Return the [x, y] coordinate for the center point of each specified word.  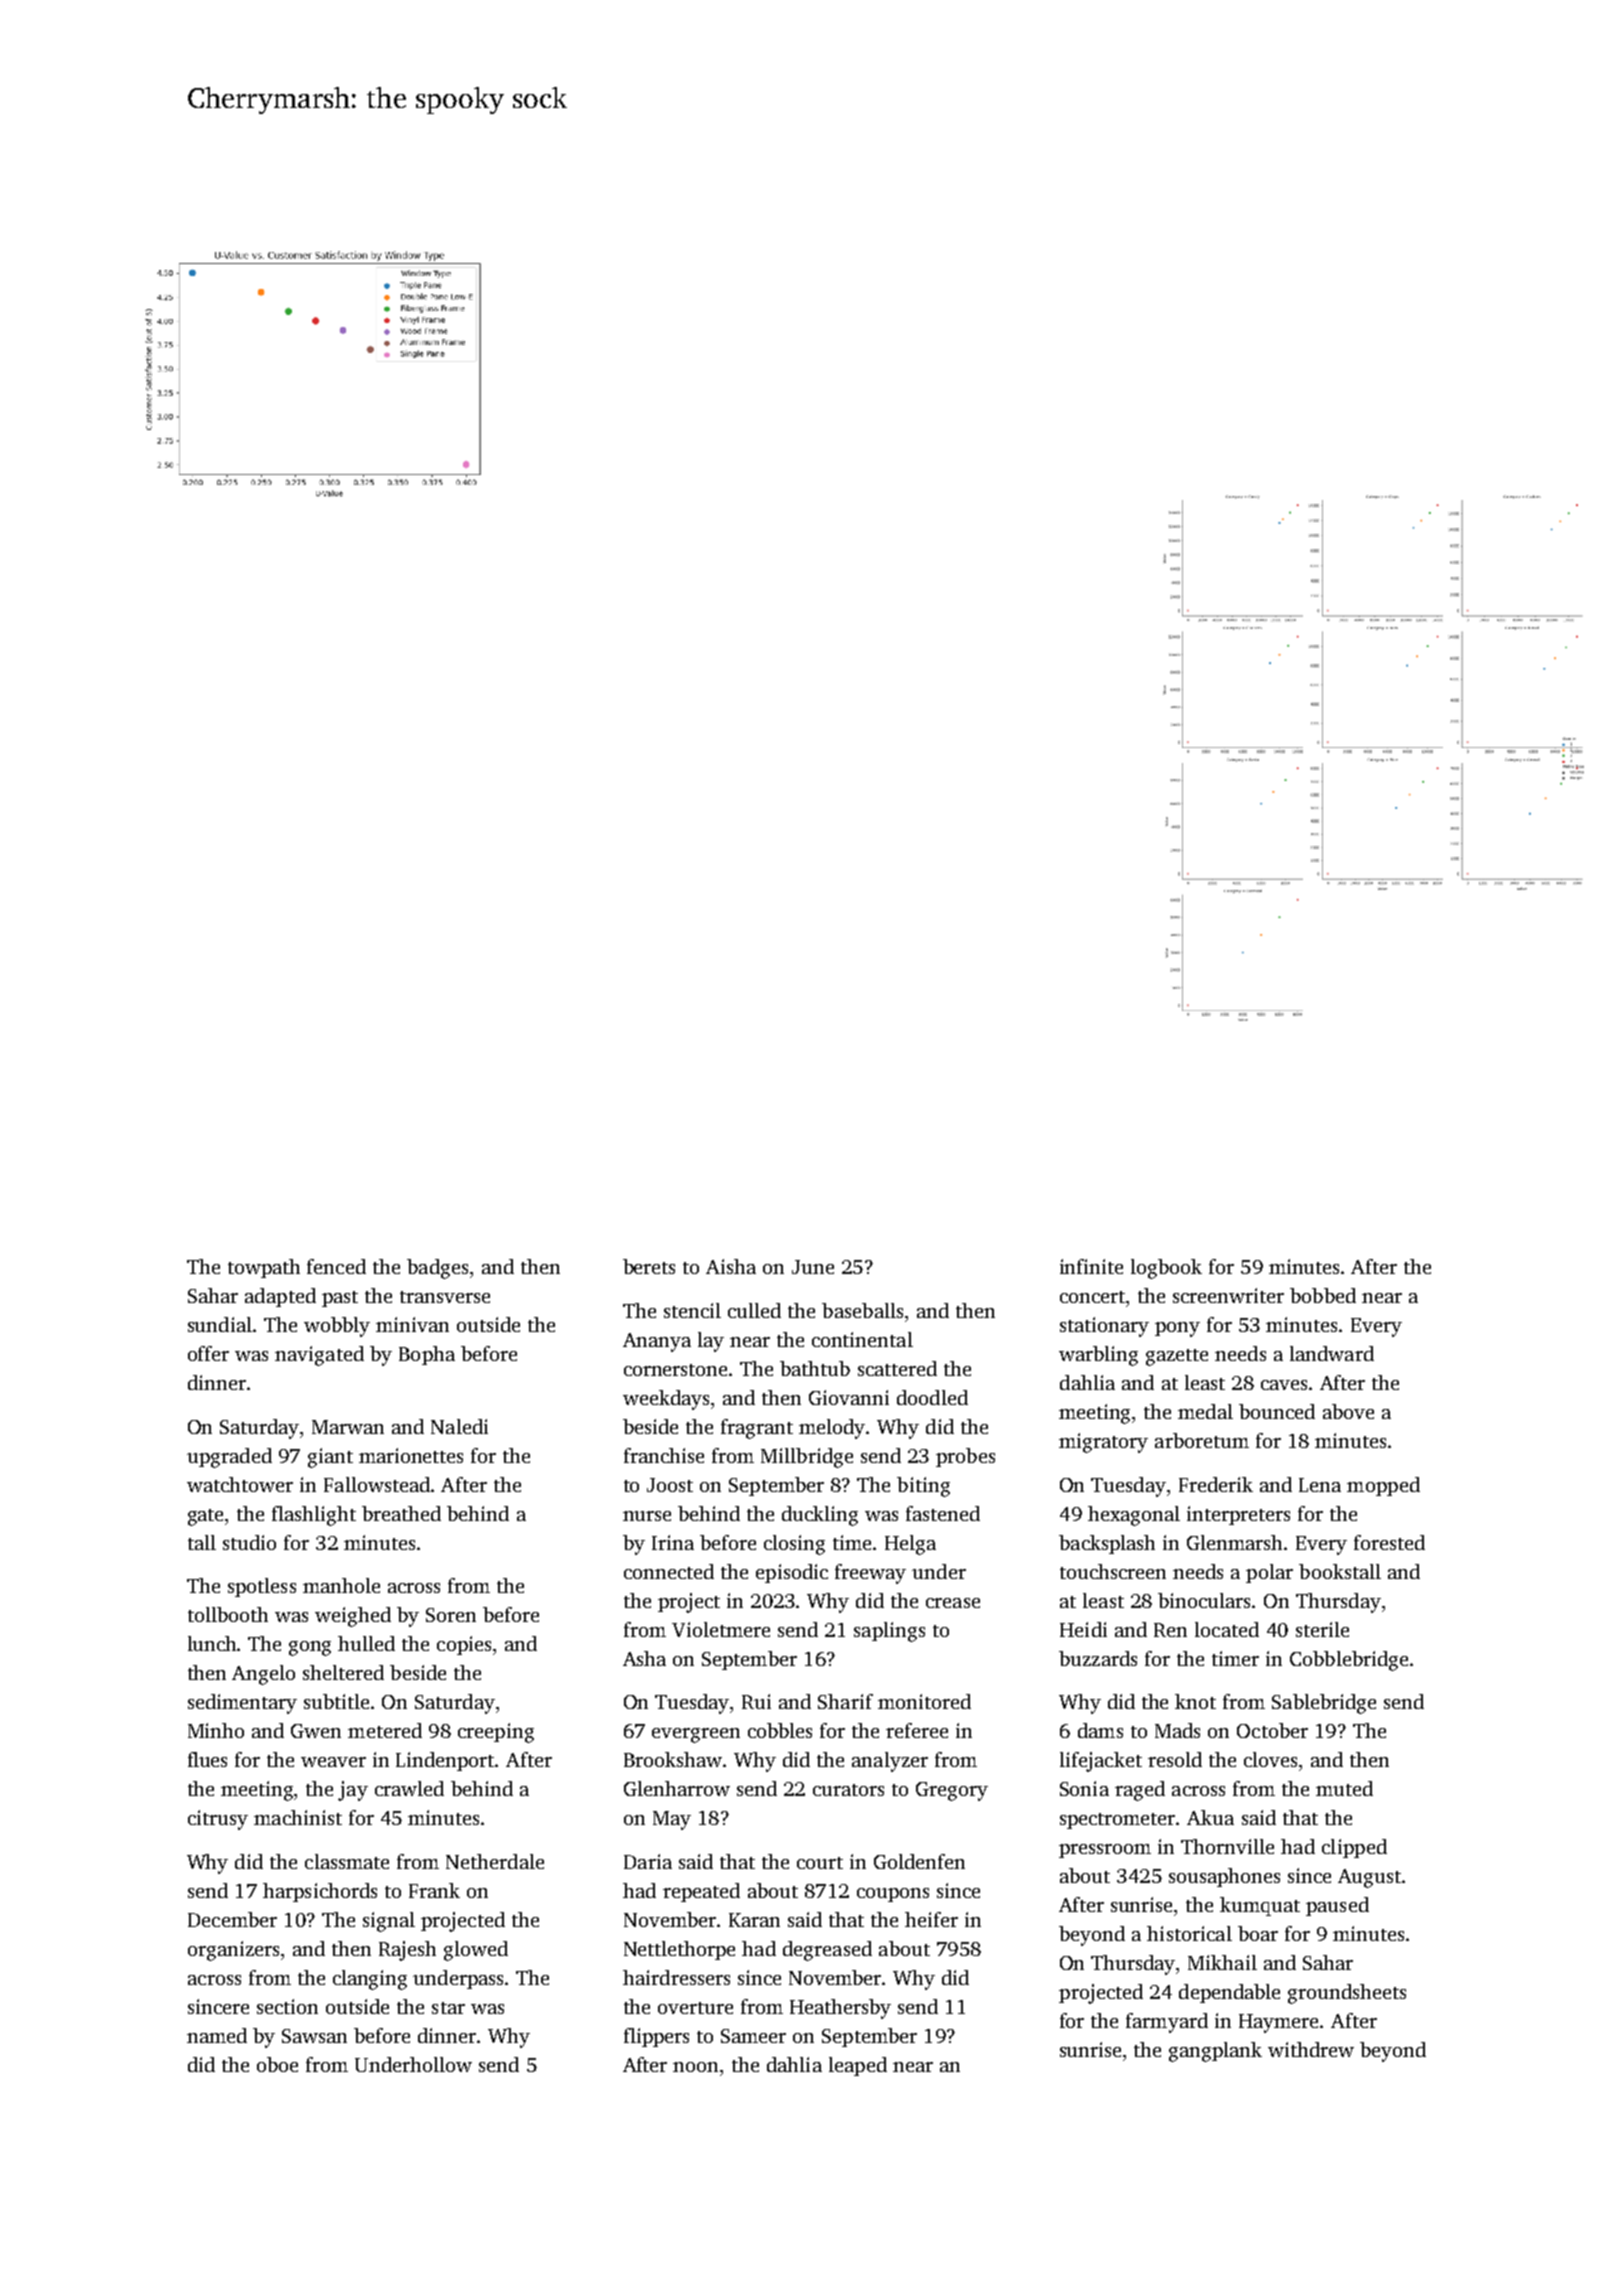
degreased [827, 1951]
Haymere [1278, 2023]
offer [208, 1353]
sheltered [343, 1672]
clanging [370, 1980]
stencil [692, 1310]
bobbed [1323, 1295]
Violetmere [721, 1629]
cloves [1270, 1759]
